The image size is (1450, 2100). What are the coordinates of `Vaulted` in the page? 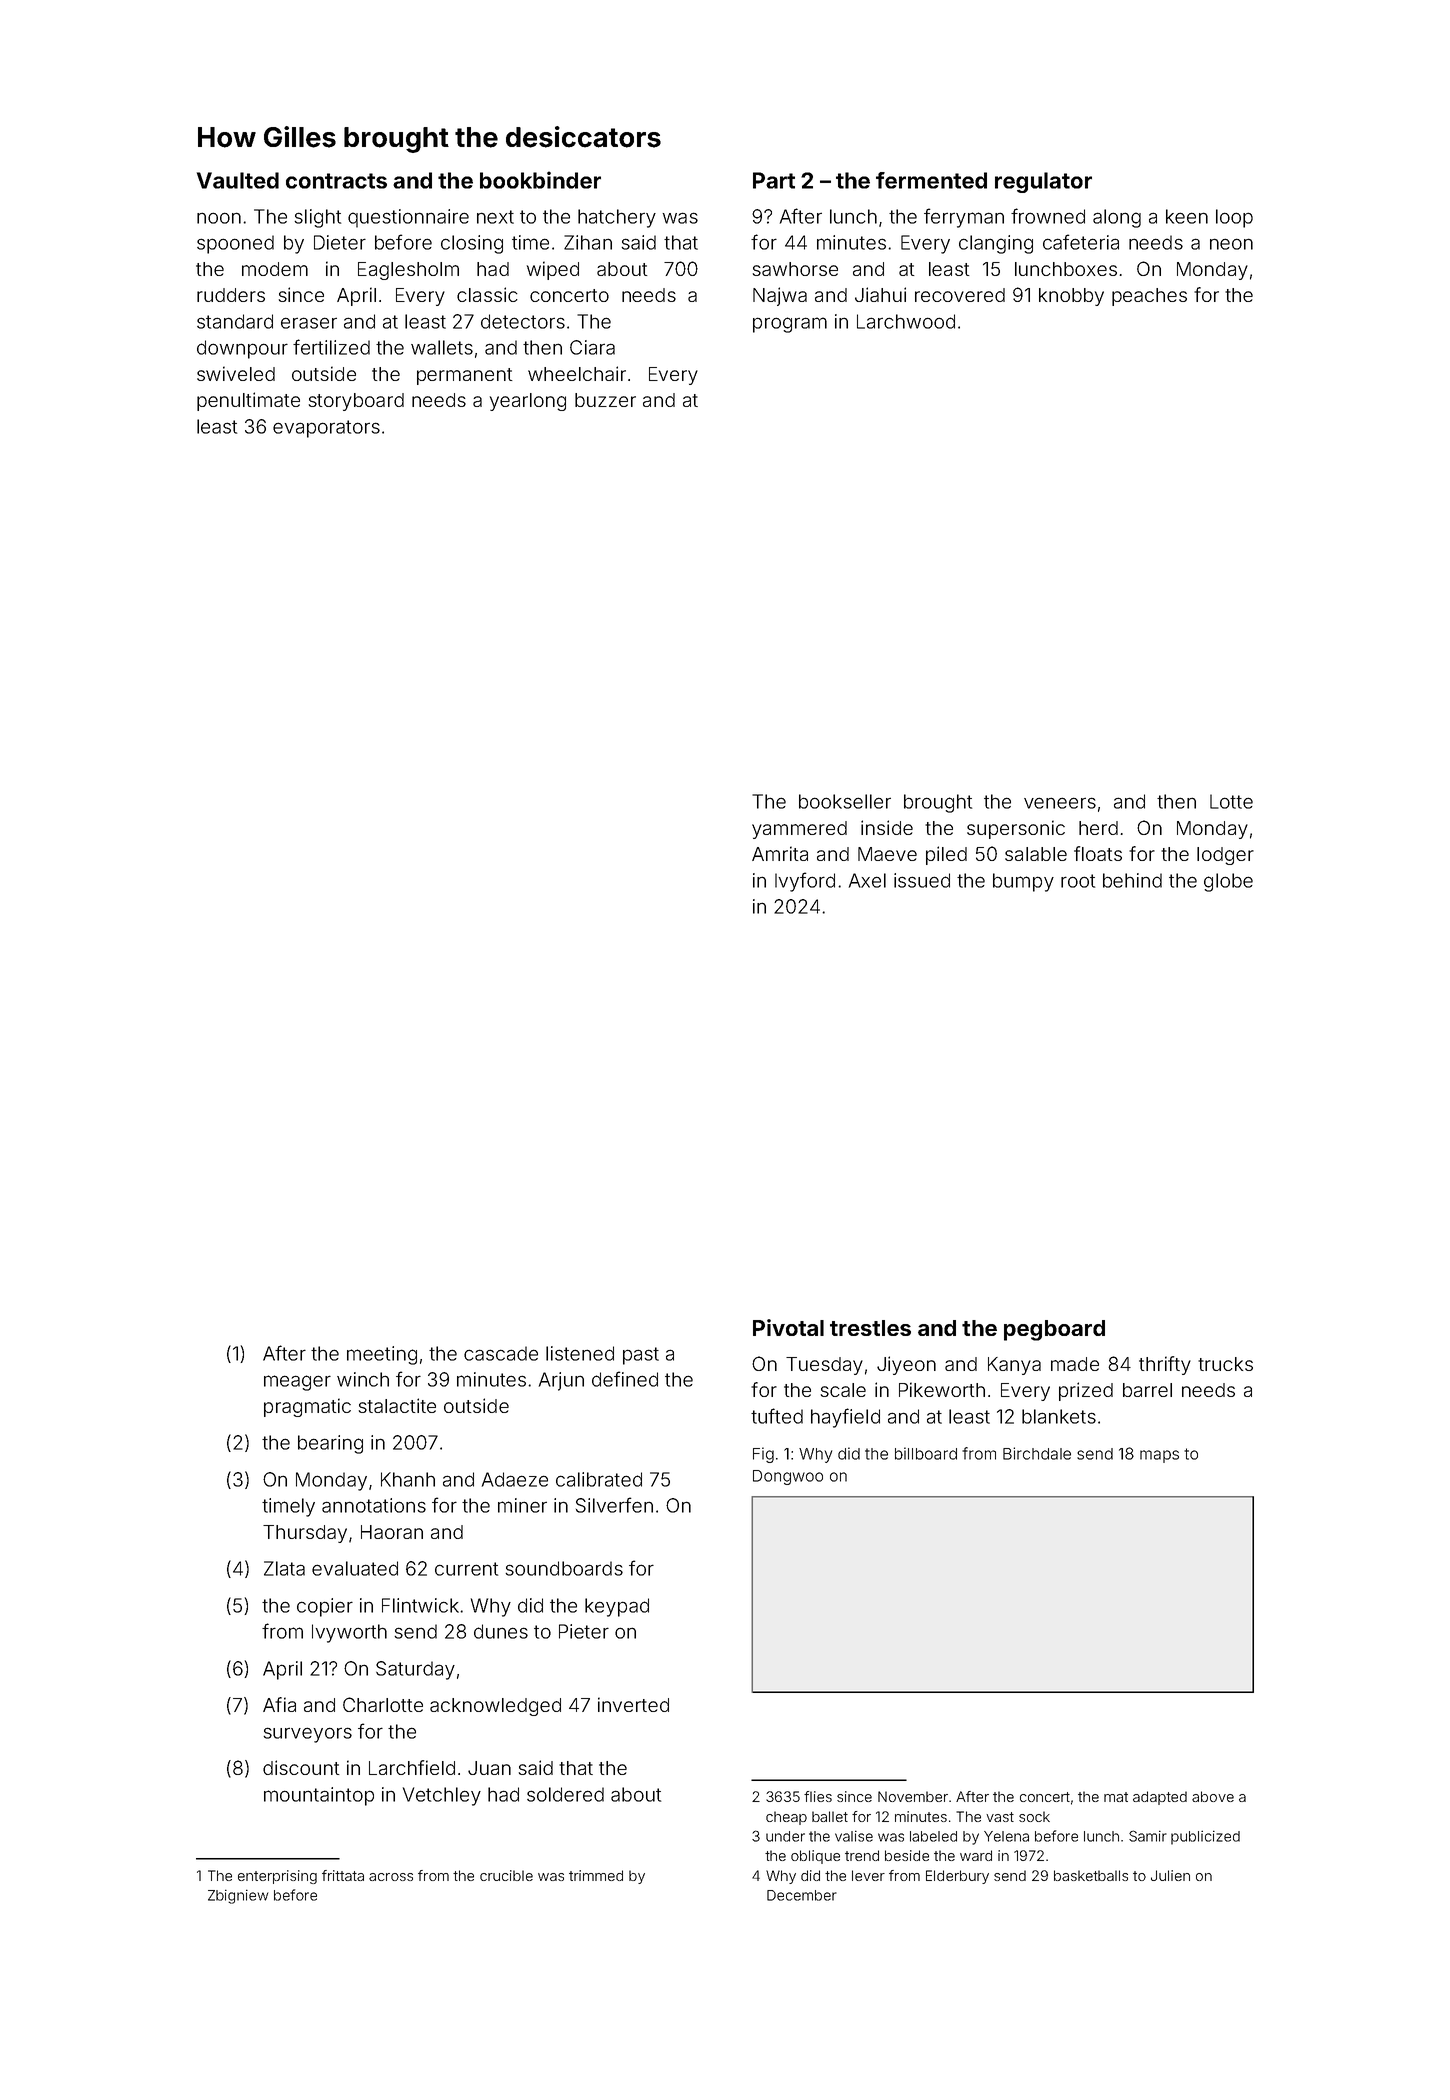 It's located at (238, 180).
